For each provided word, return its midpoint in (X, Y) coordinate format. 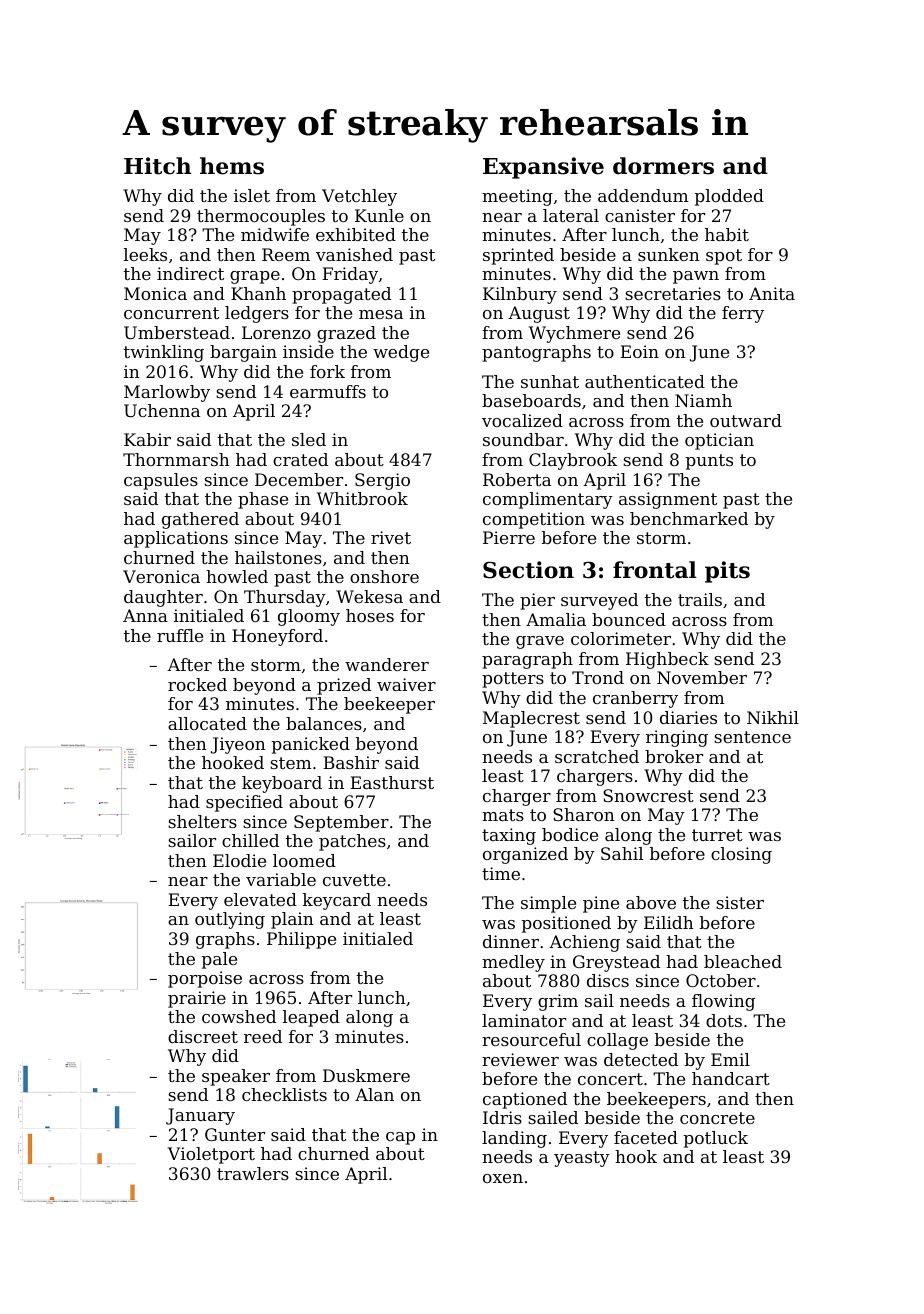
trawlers (253, 1173)
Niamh (703, 400)
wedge (401, 353)
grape (255, 277)
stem (290, 763)
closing (741, 855)
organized (525, 855)
